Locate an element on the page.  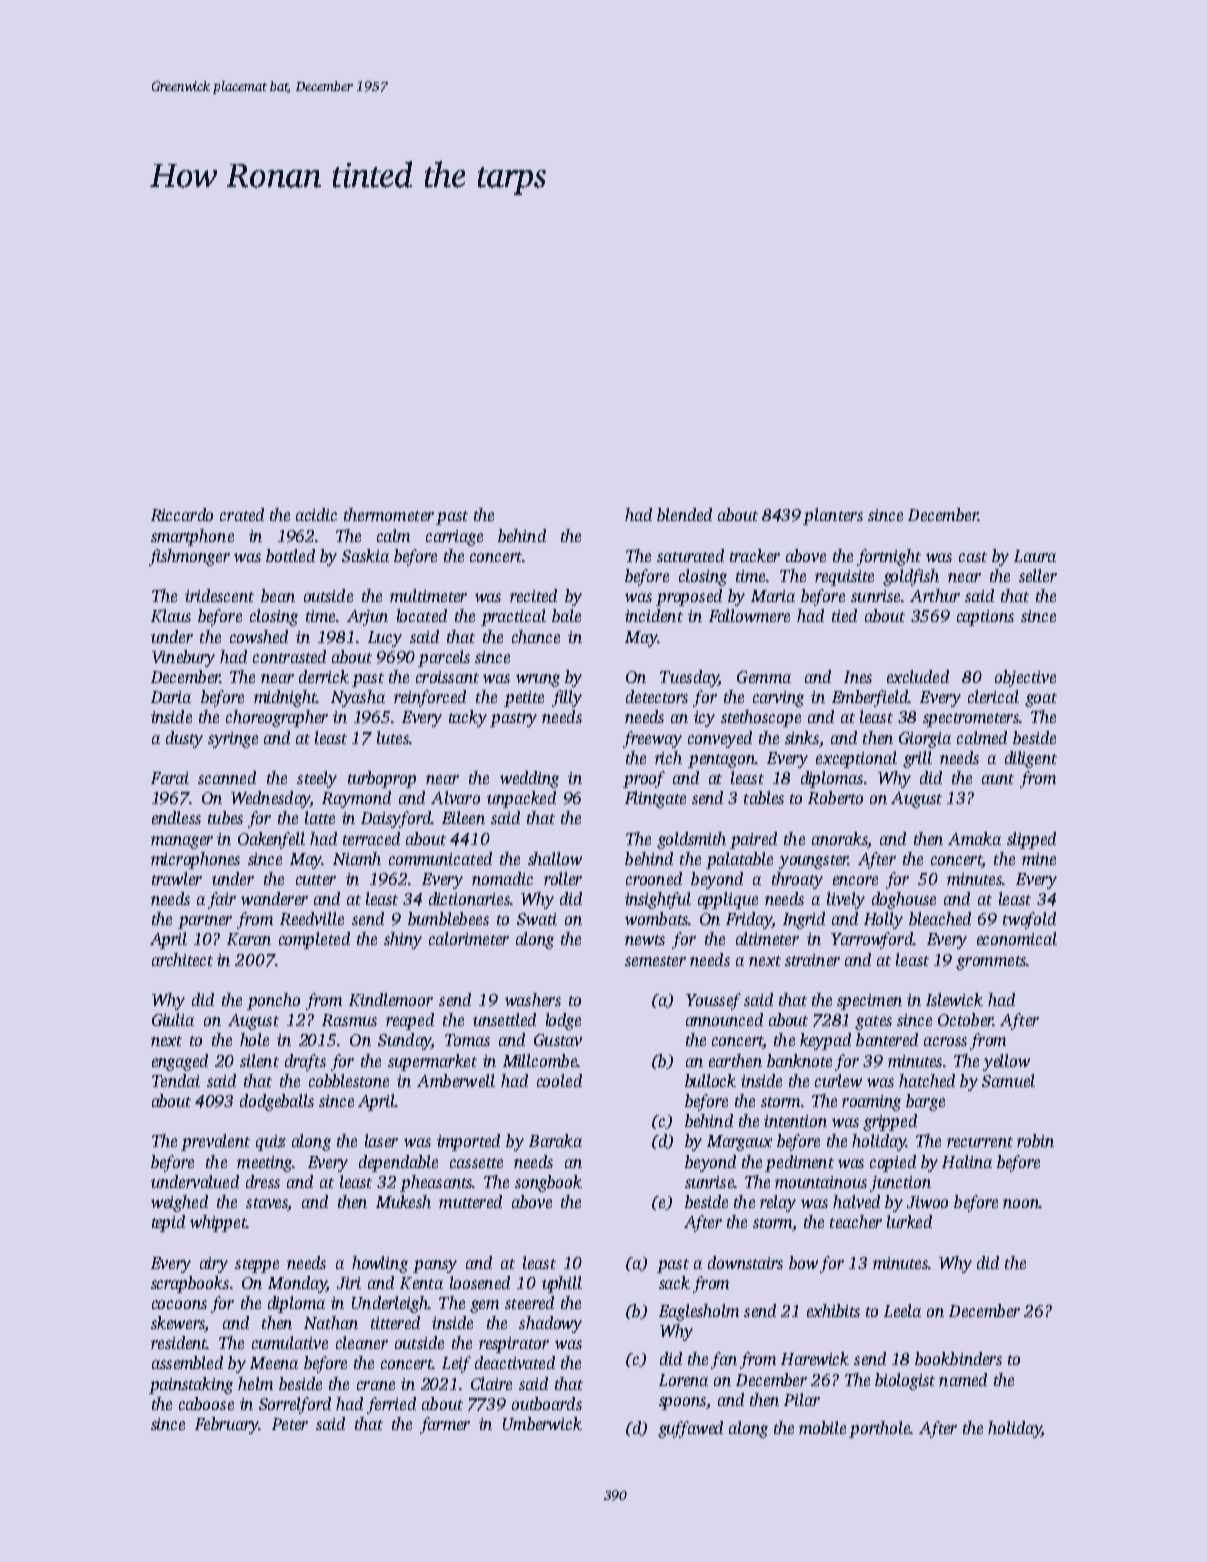
completed is located at coordinates (314, 940).
